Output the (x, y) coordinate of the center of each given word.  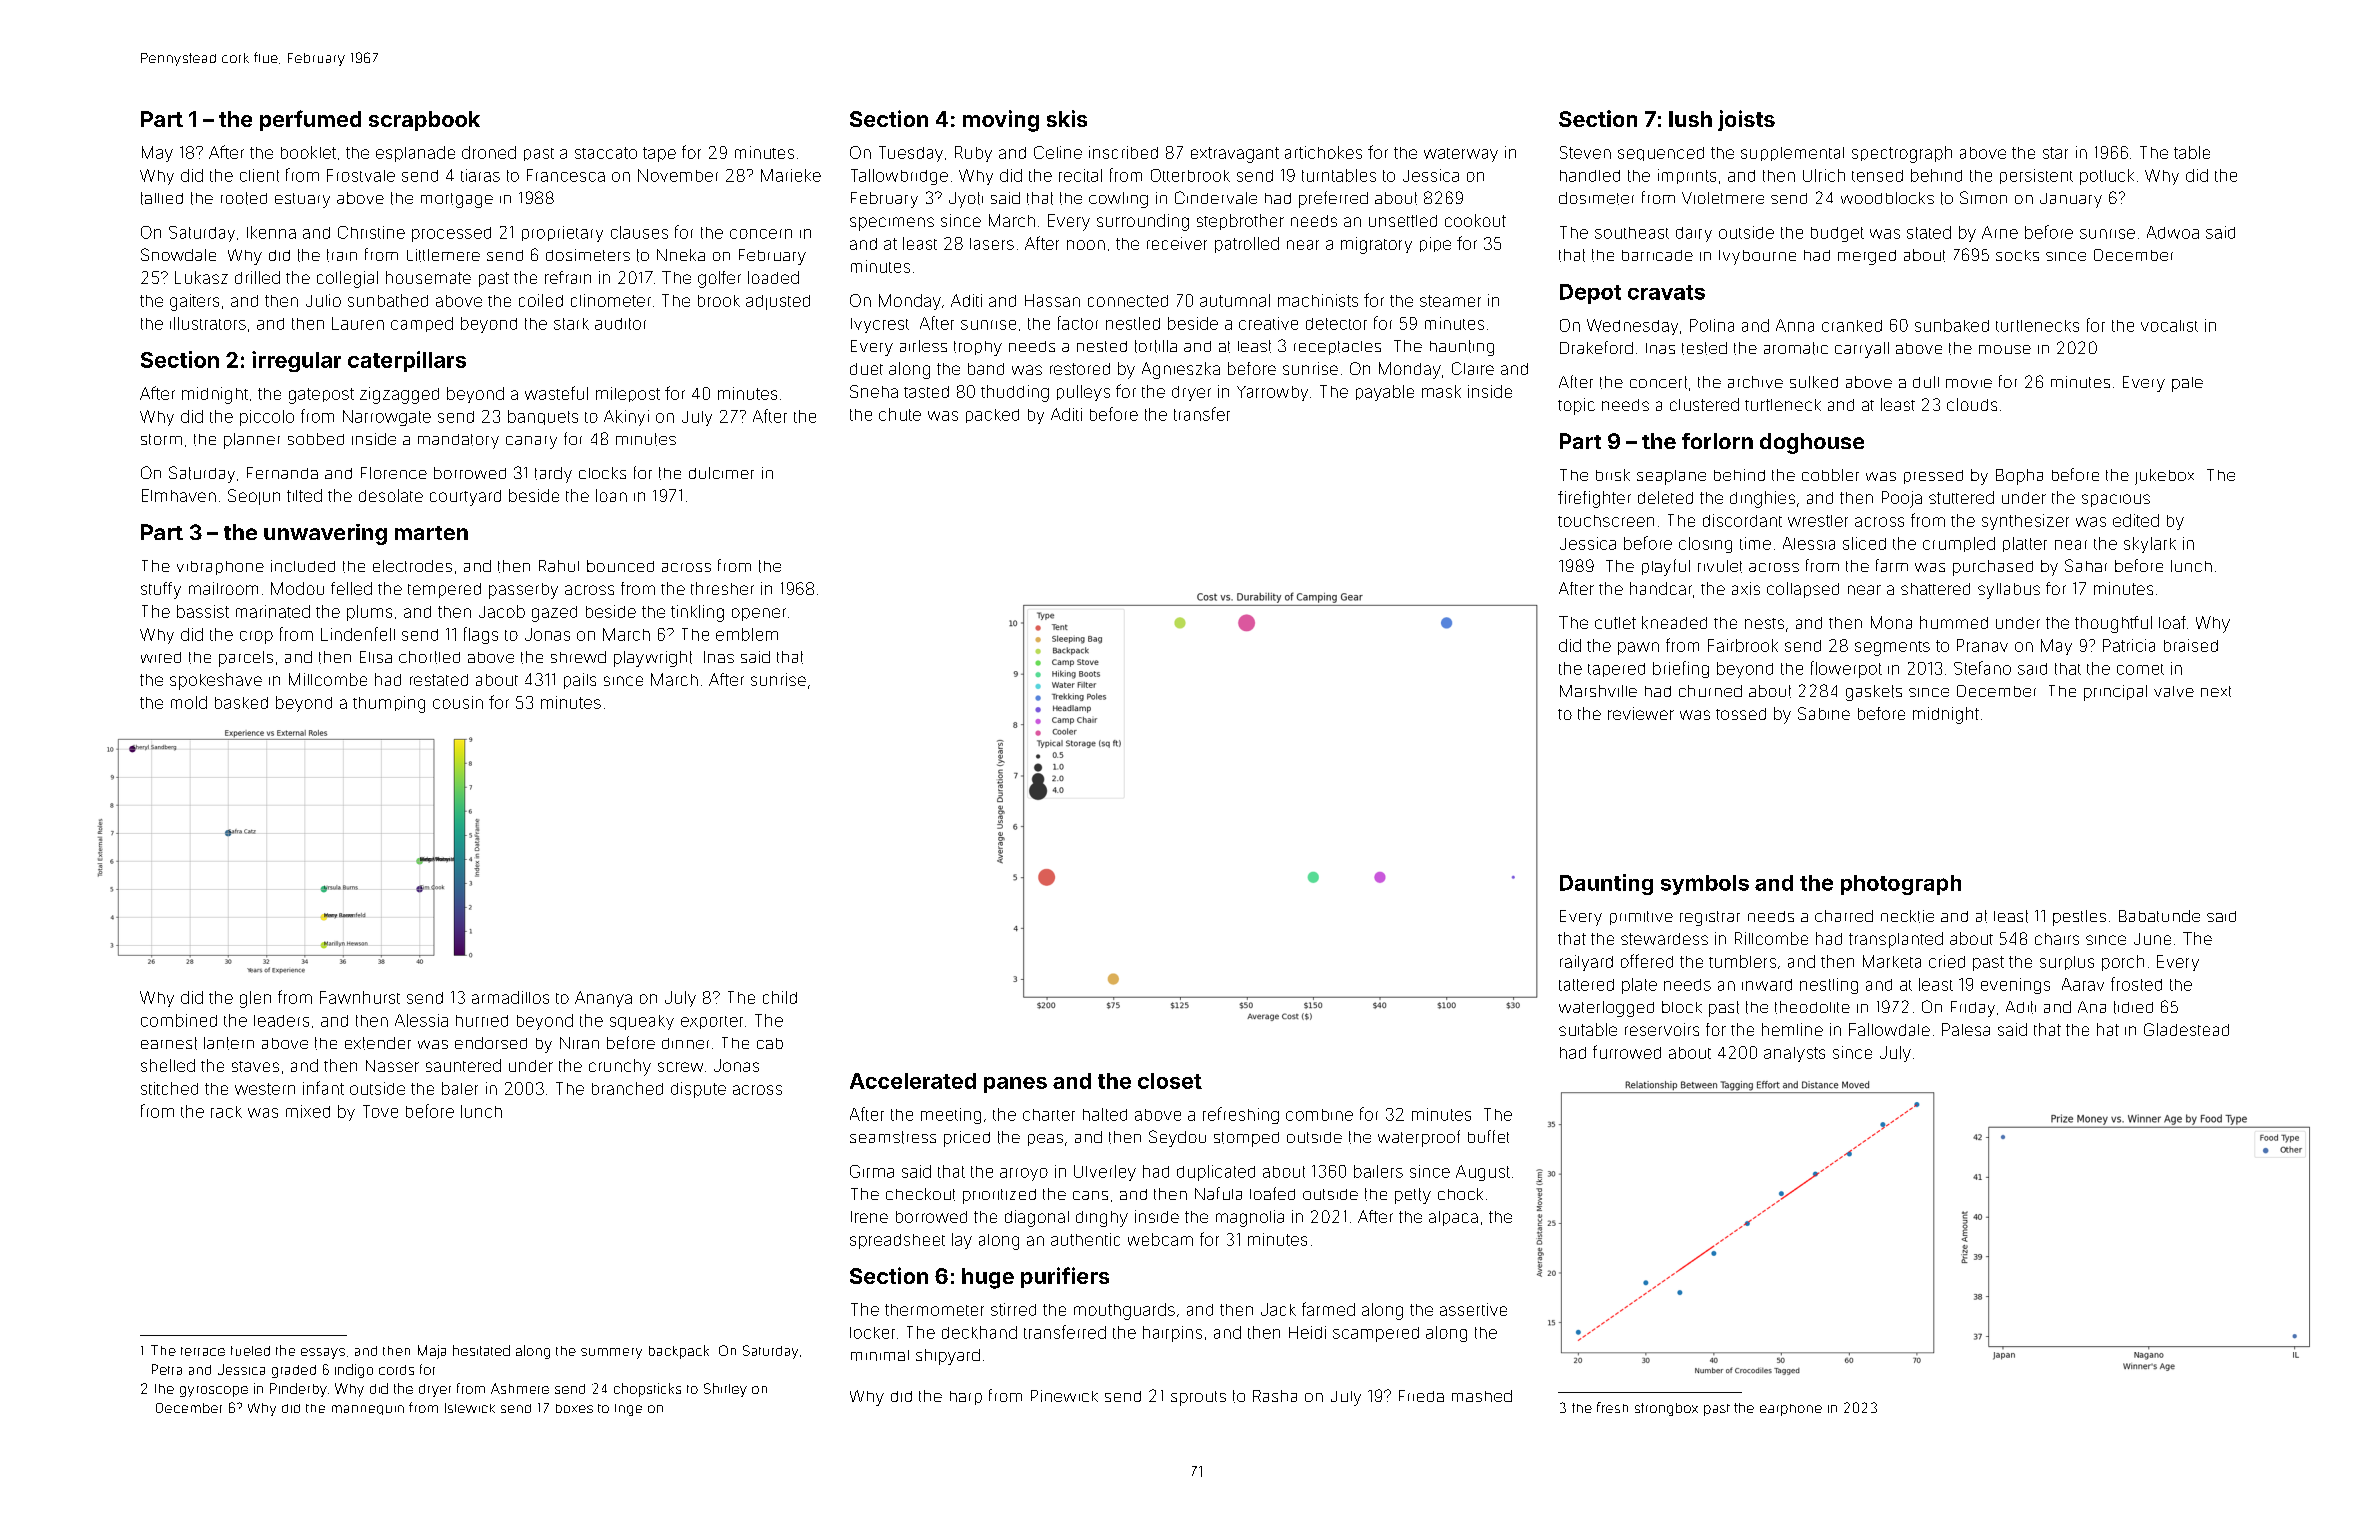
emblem (747, 634)
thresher (722, 588)
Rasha (1275, 1396)
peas (1045, 1140)
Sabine (1824, 713)
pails (580, 681)
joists (1746, 120)
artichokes (1323, 152)
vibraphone (220, 568)
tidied (2133, 1007)
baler (460, 1088)
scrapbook (424, 121)
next (2216, 691)
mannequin (368, 1410)
